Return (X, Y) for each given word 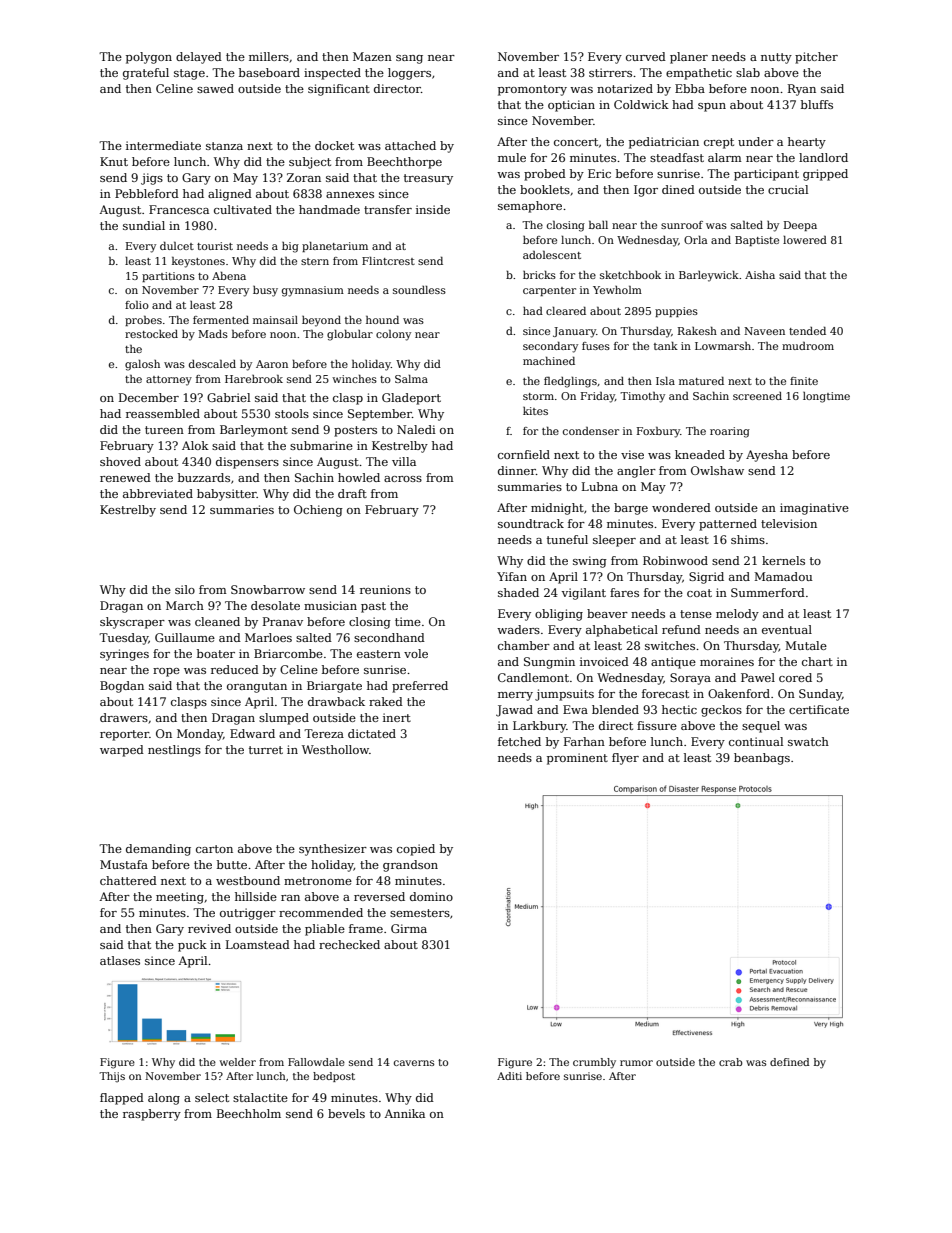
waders (518, 629)
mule (512, 157)
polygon (149, 58)
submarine (321, 445)
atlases (120, 960)
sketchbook (630, 275)
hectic (679, 709)
